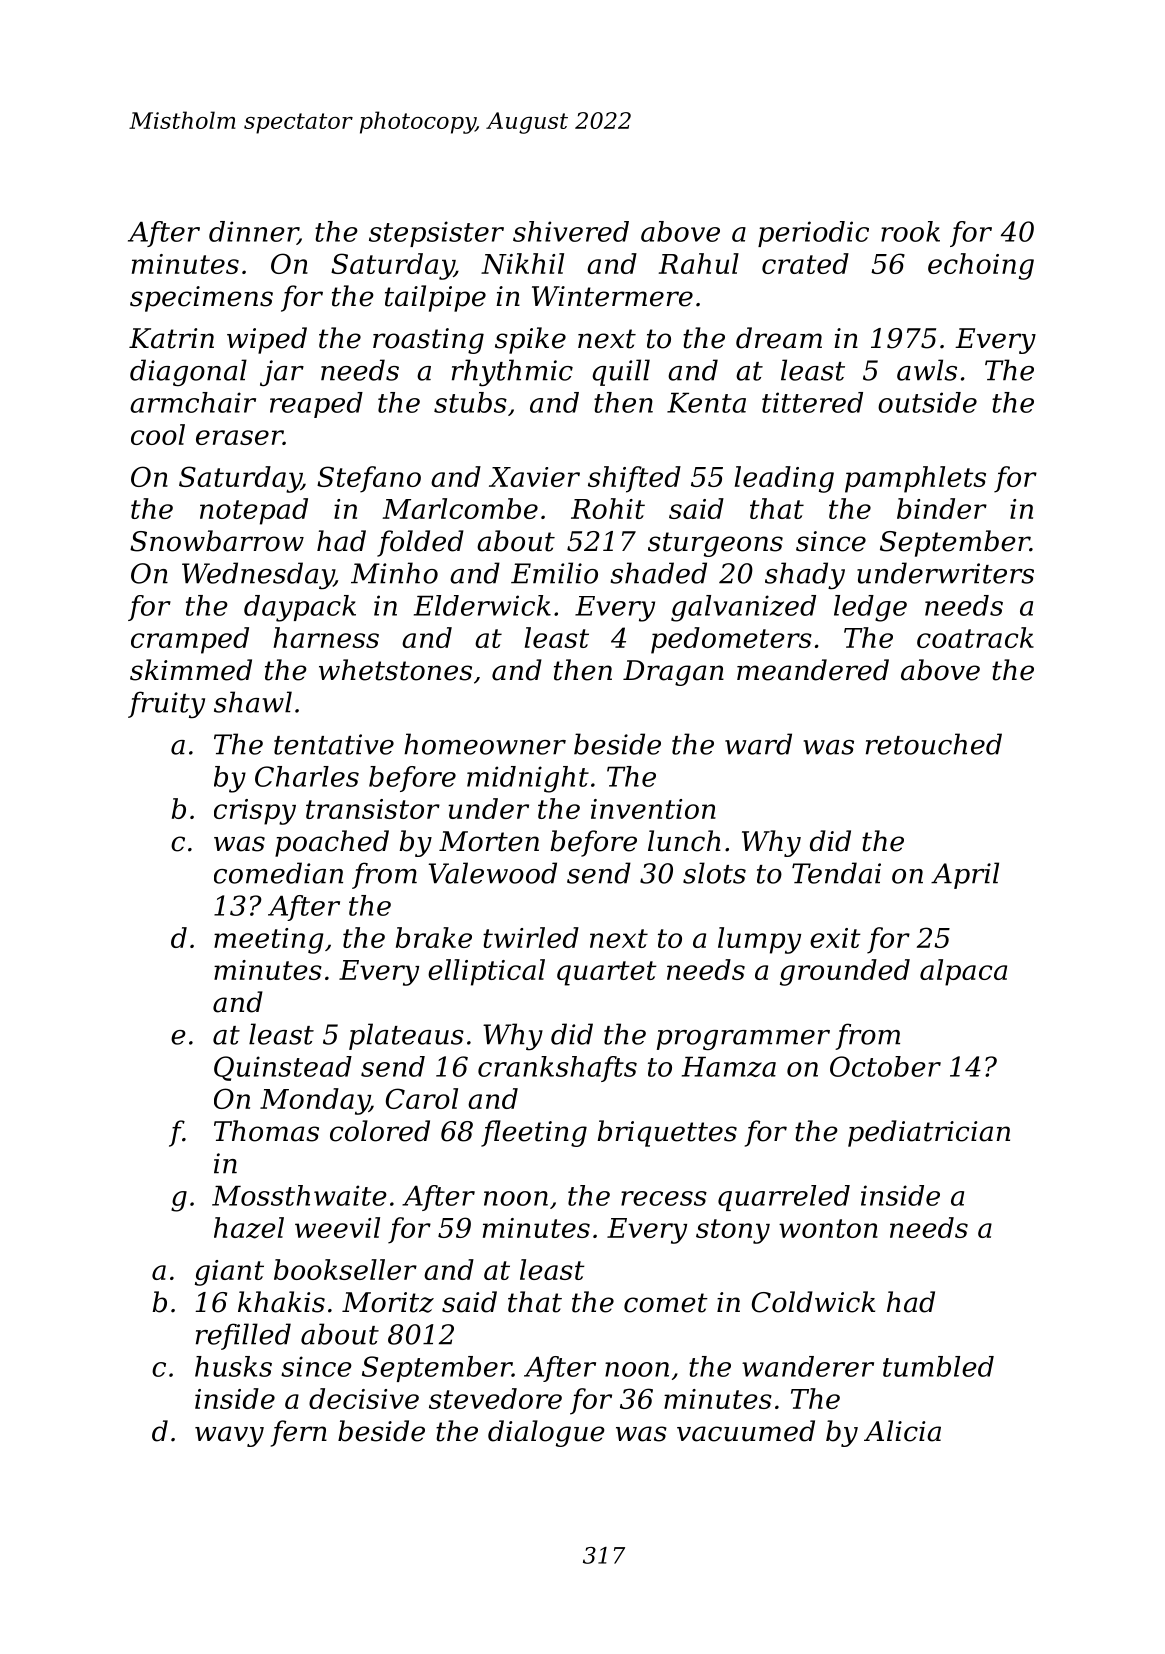  What do you see at coordinates (612, 296) in the image?
I see `Wintermere` at bounding box center [612, 296].
